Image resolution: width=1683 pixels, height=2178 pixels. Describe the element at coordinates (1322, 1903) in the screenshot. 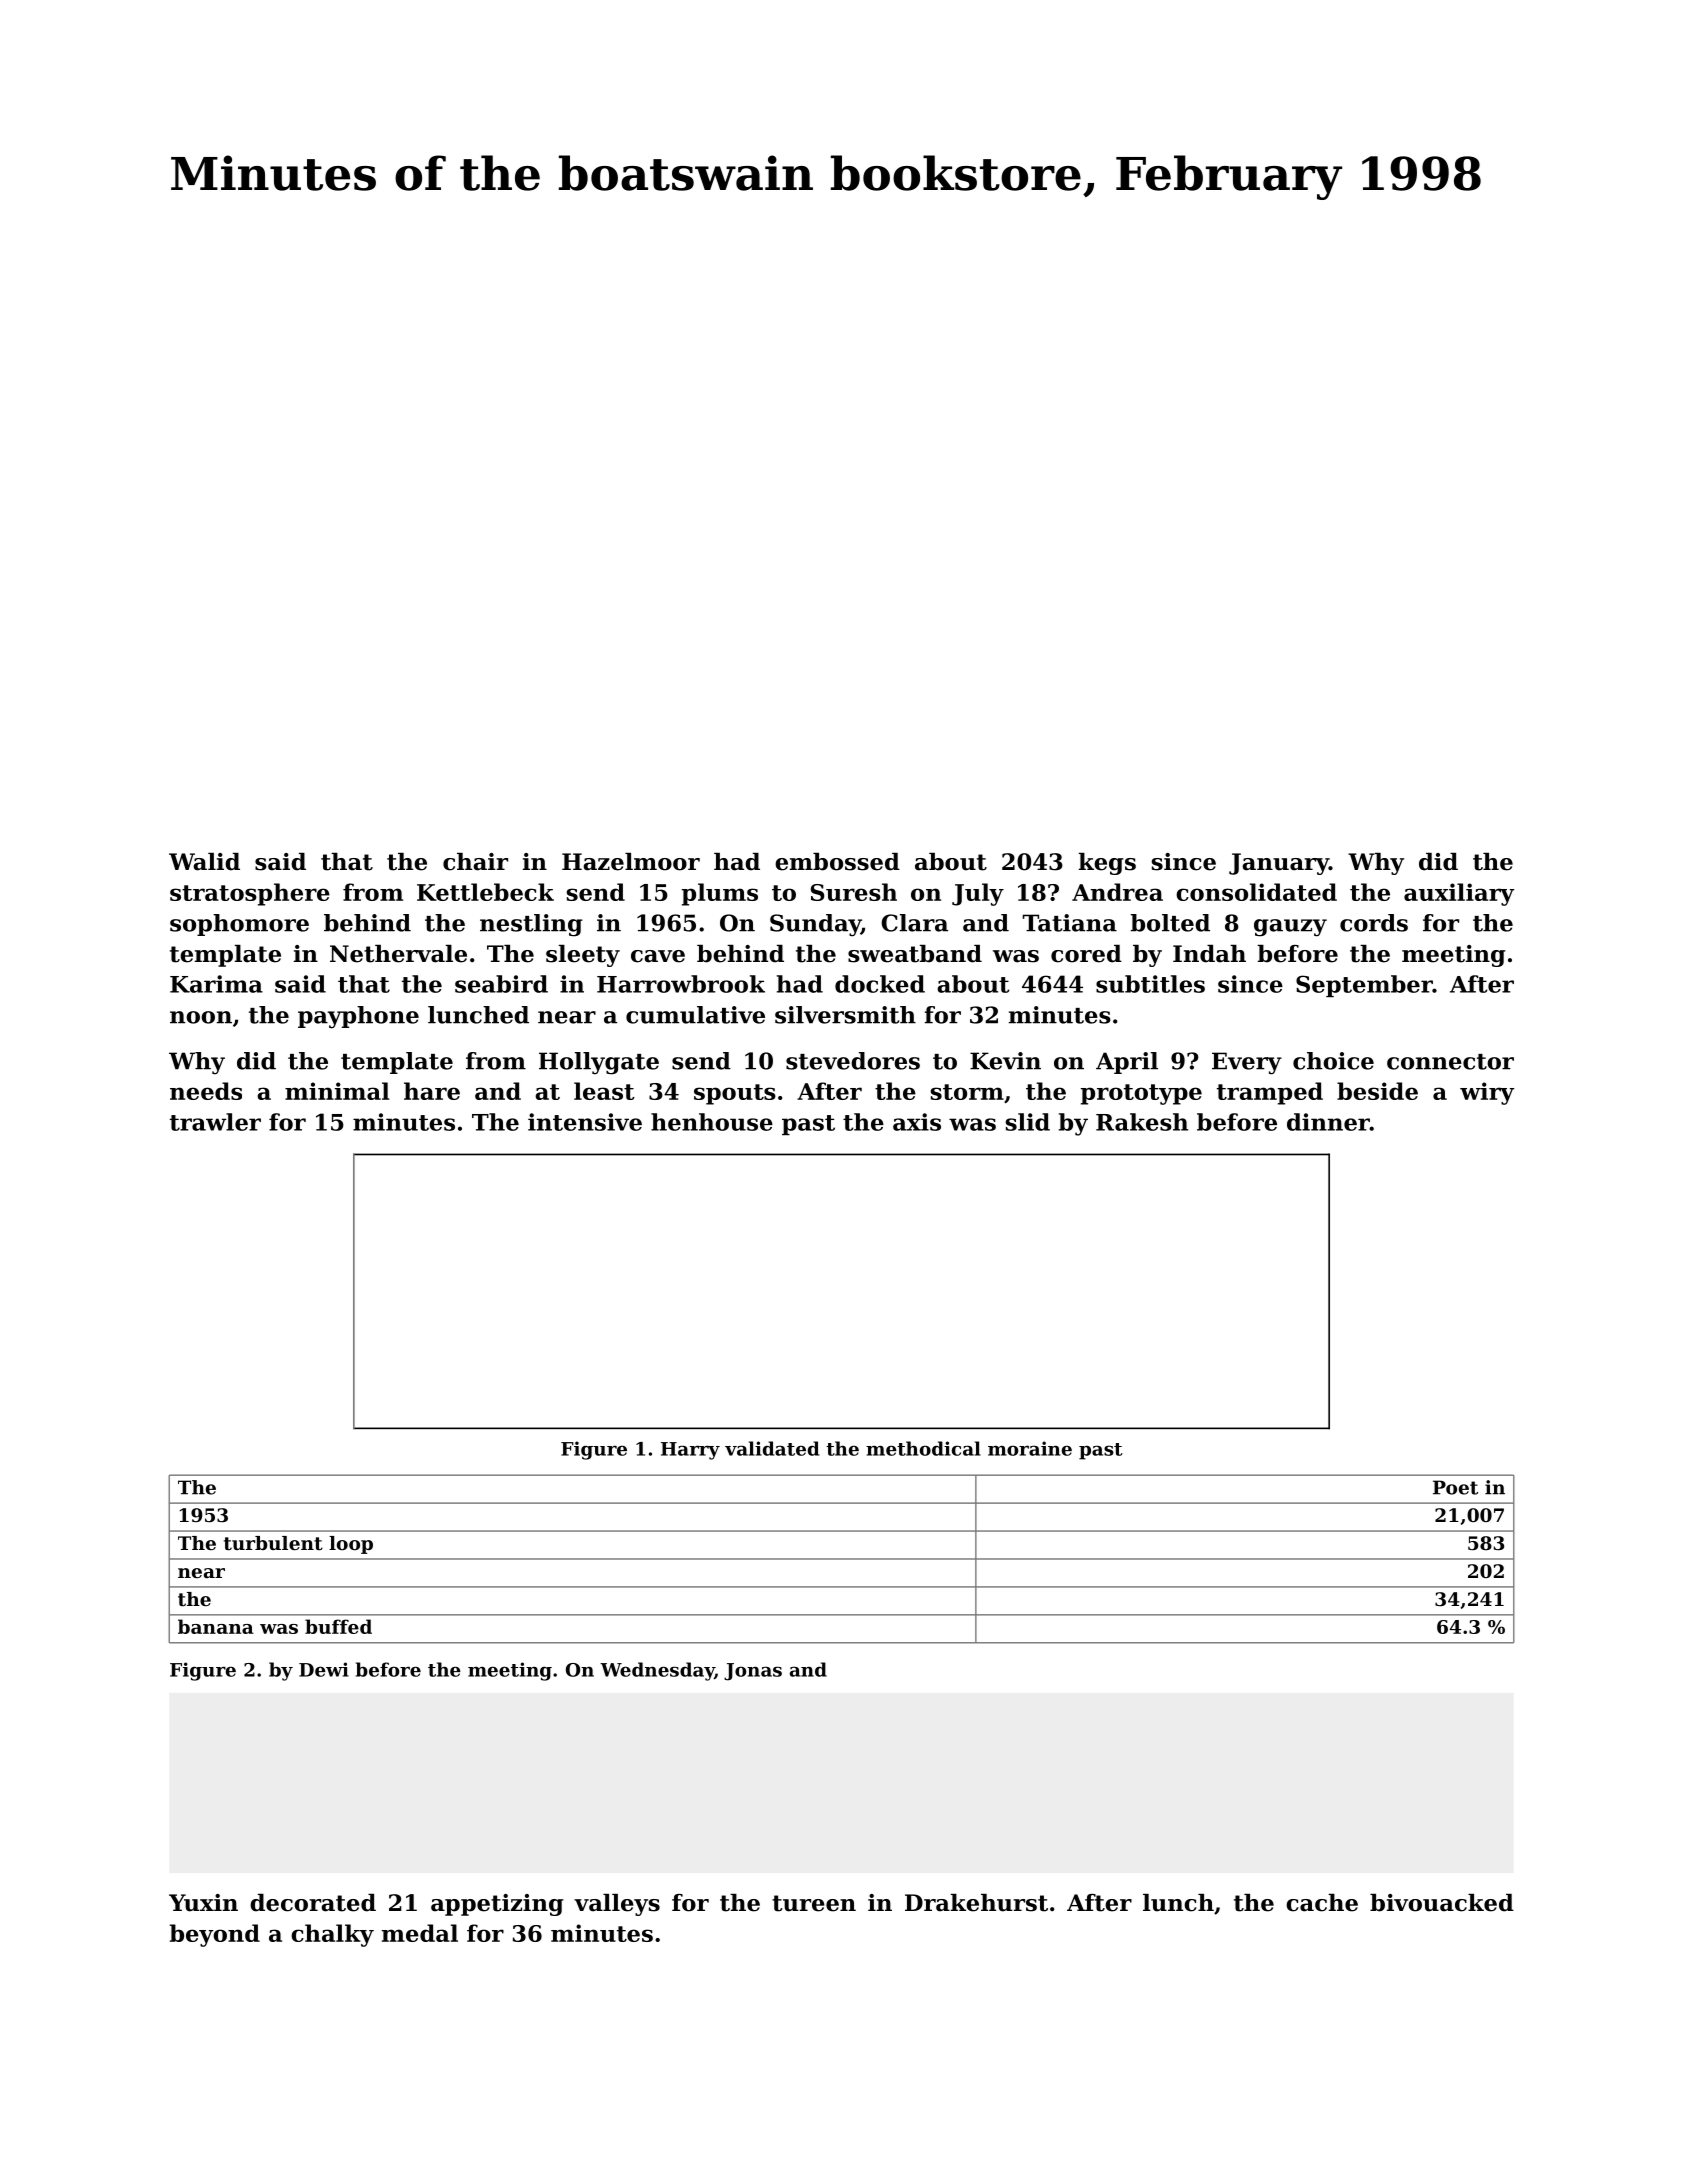

I see `cache` at that location.
